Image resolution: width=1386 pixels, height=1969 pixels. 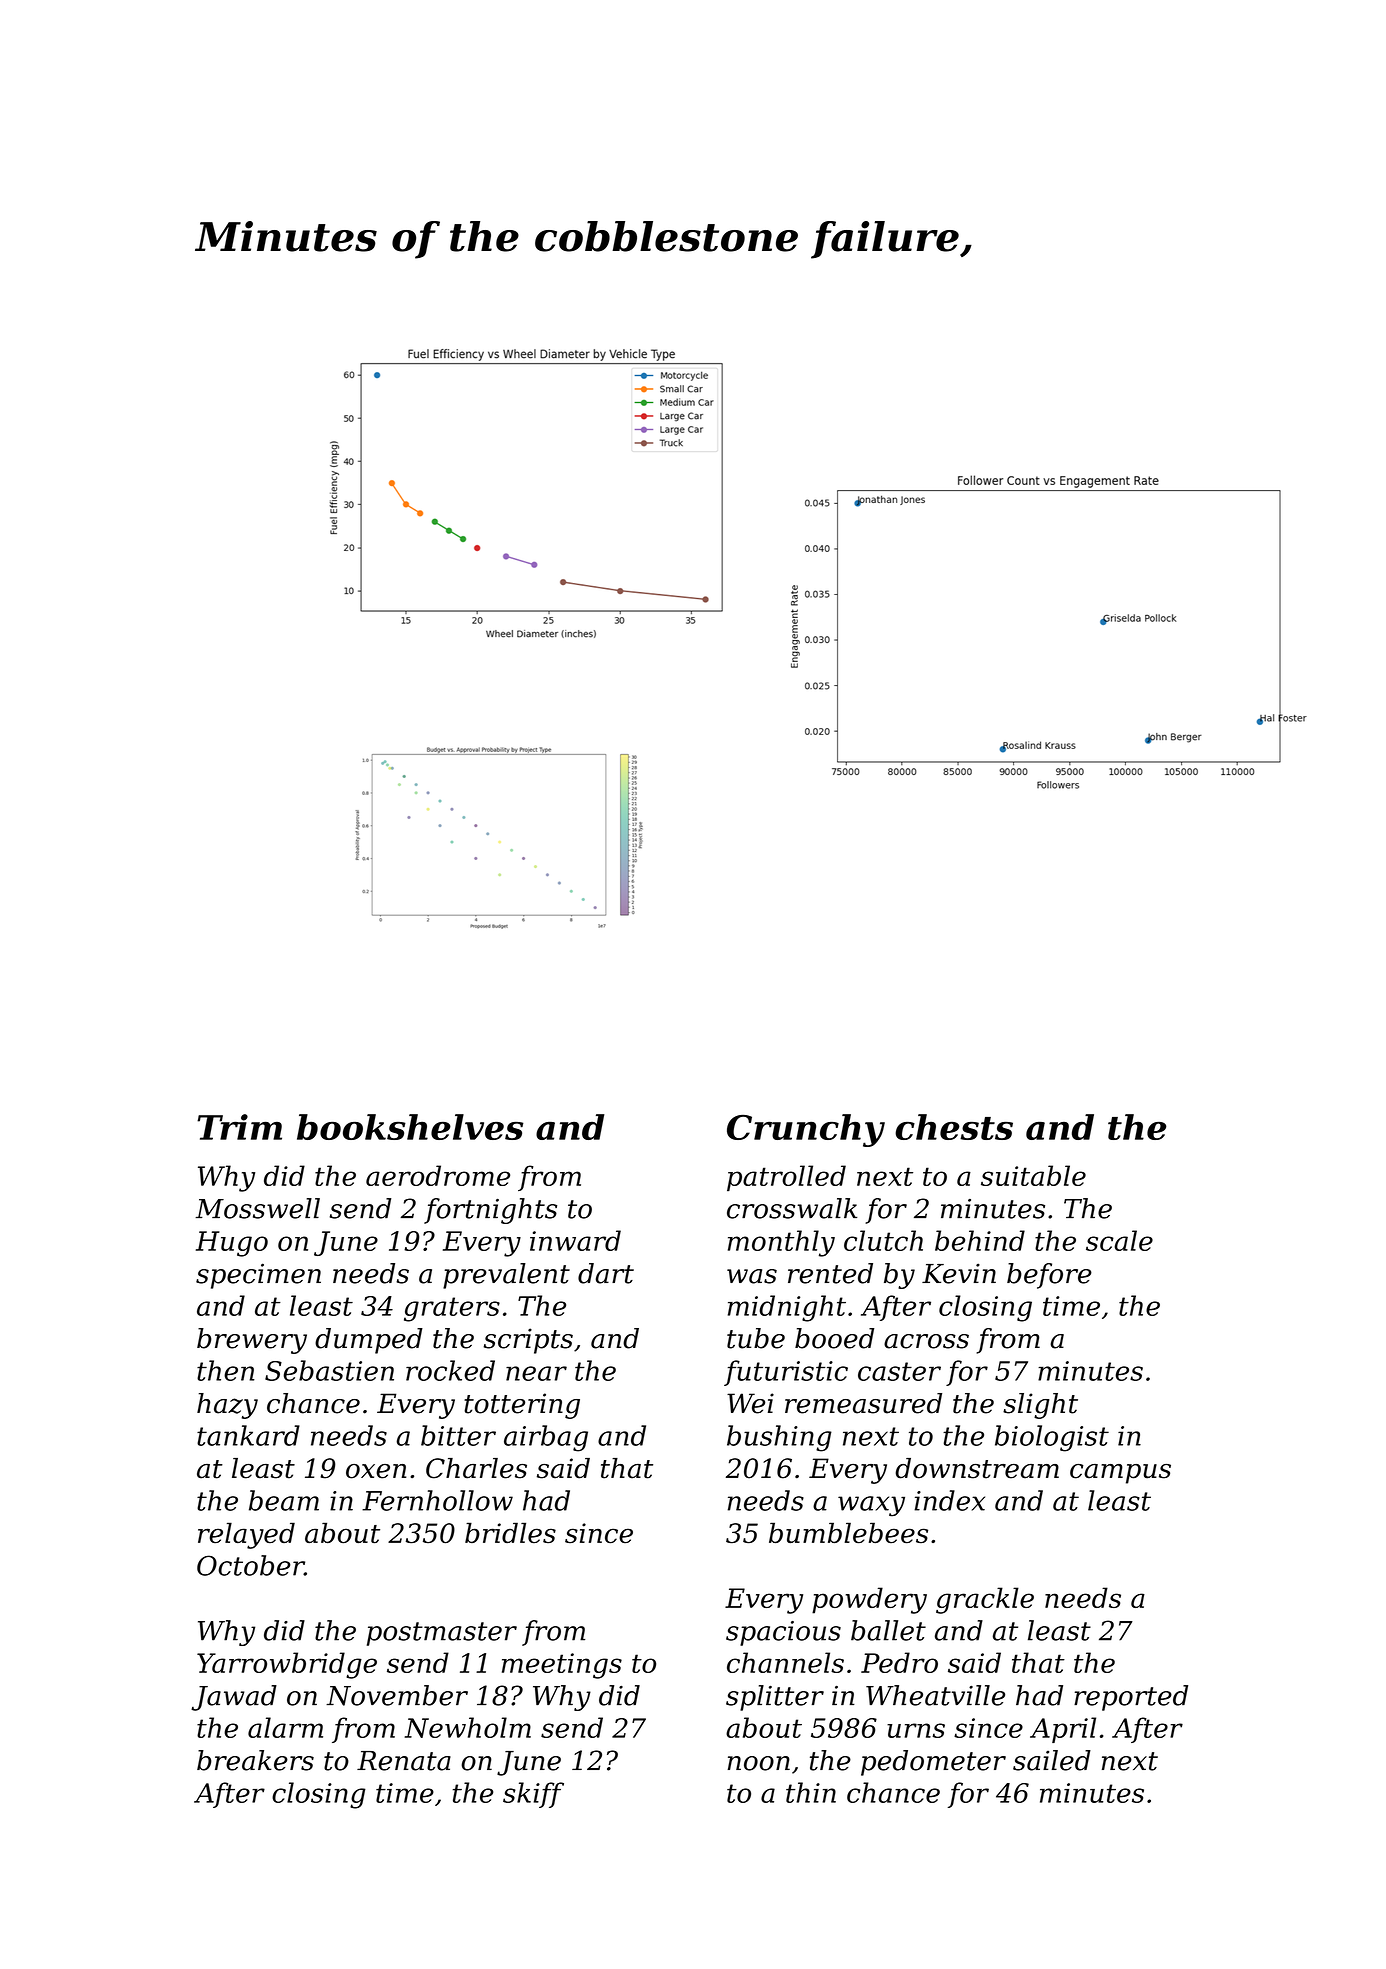 I want to click on bookshelves, so click(x=410, y=1127).
